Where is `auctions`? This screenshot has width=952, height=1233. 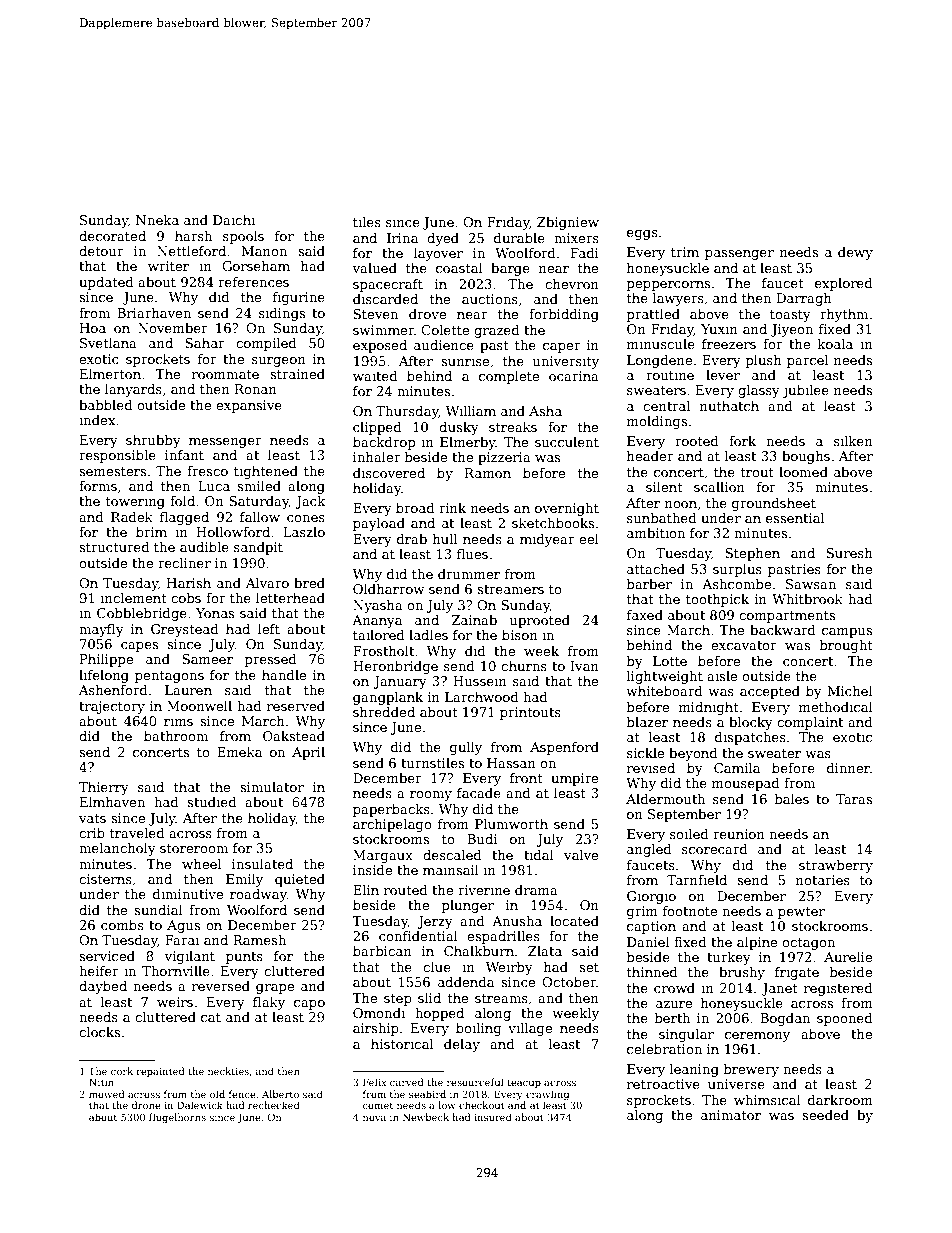
auctions is located at coordinates (490, 299).
